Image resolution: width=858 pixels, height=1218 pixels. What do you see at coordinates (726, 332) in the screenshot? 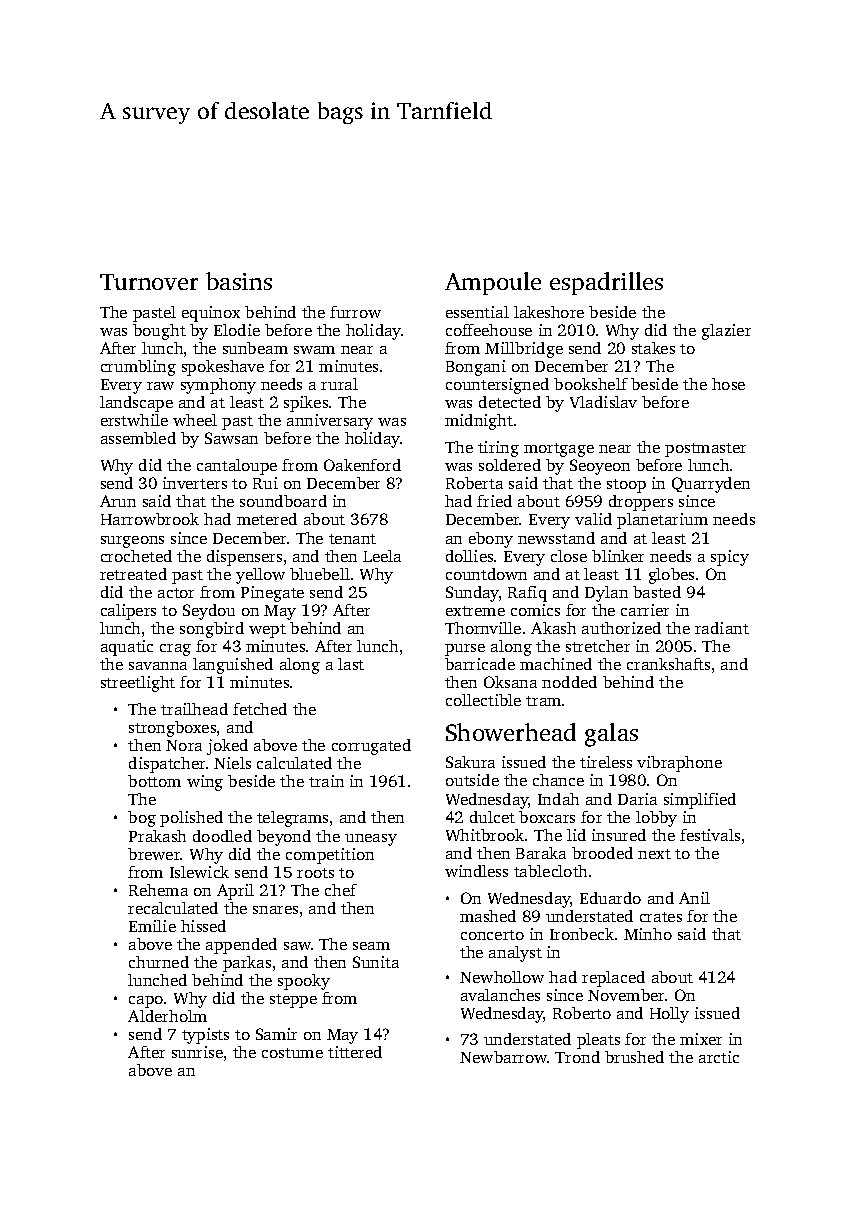
I see `glazier` at bounding box center [726, 332].
